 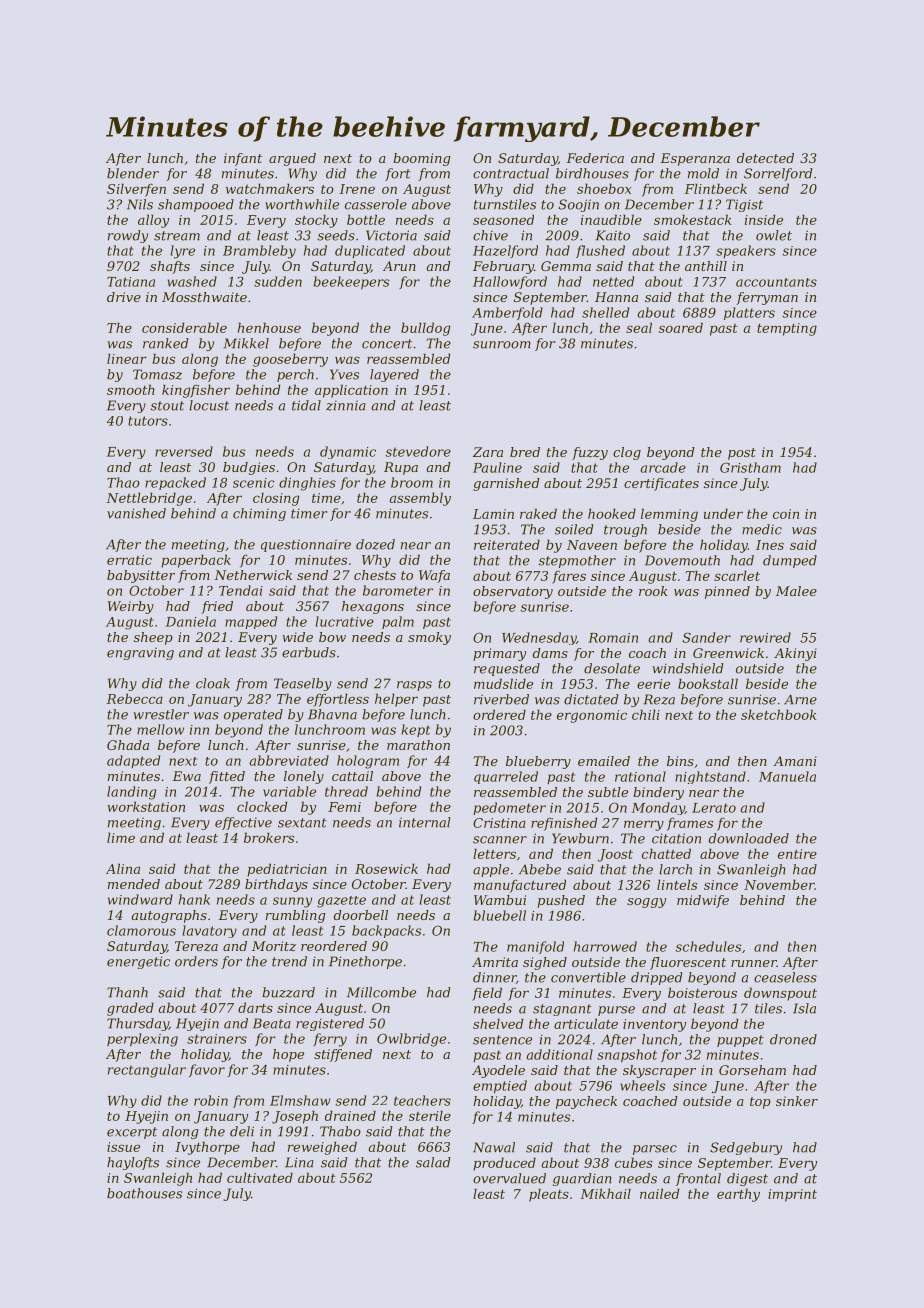 What do you see at coordinates (422, 1100) in the screenshot?
I see `teachers` at bounding box center [422, 1100].
